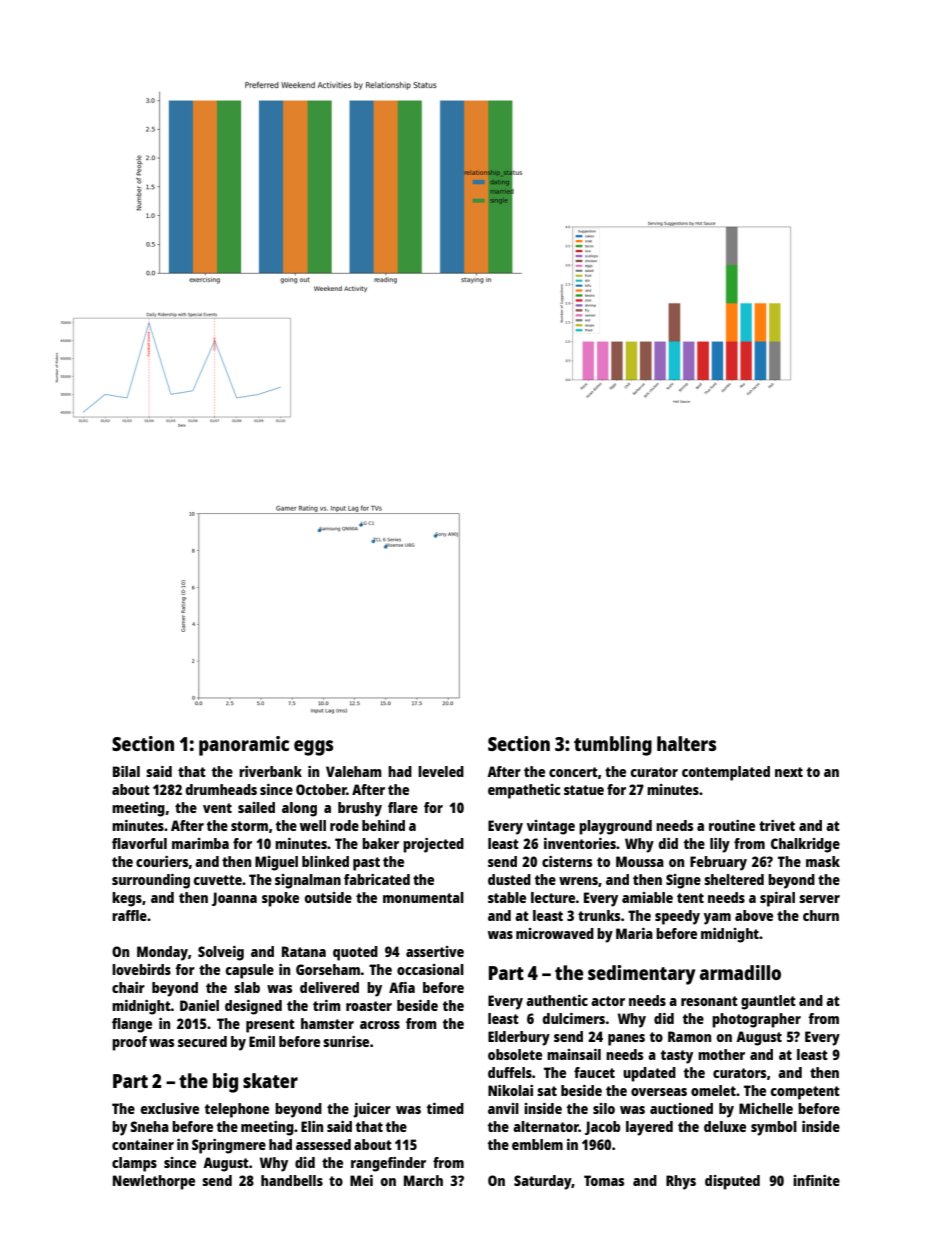  What do you see at coordinates (732, 825) in the document?
I see `routine` at bounding box center [732, 825].
